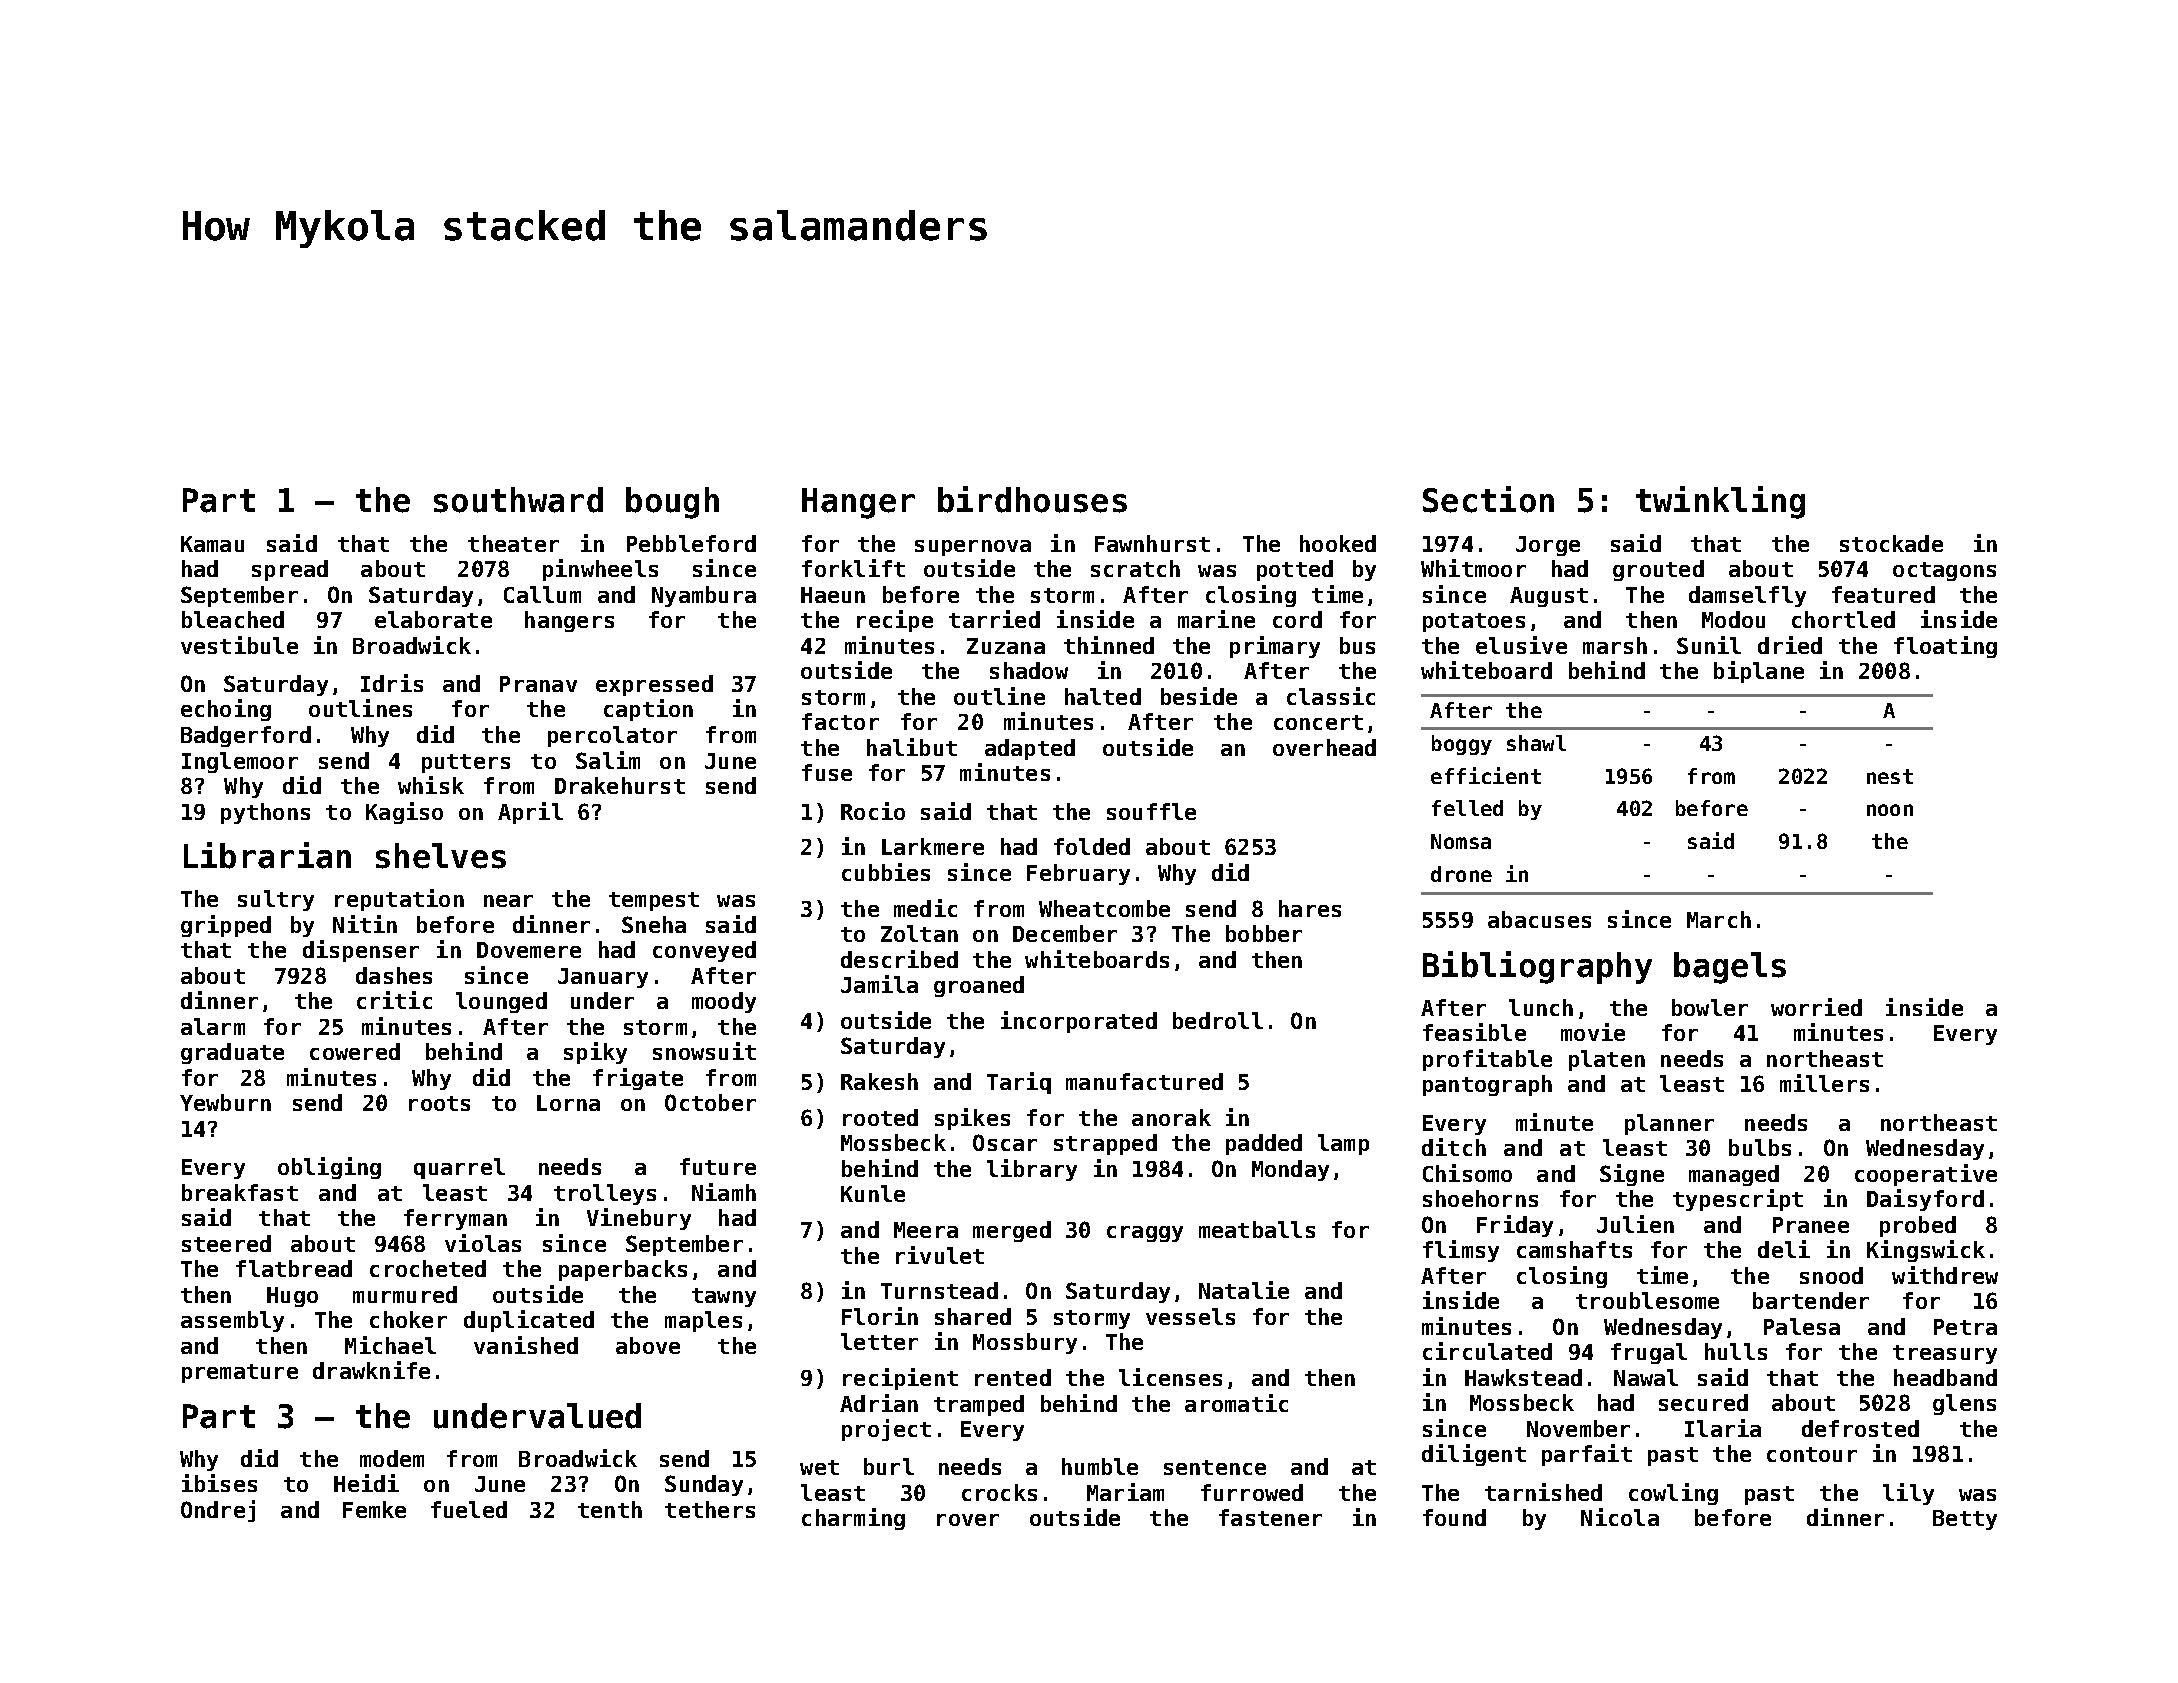 Image resolution: width=2178 pixels, height=1683 pixels. I want to click on twinkling, so click(1720, 502).
